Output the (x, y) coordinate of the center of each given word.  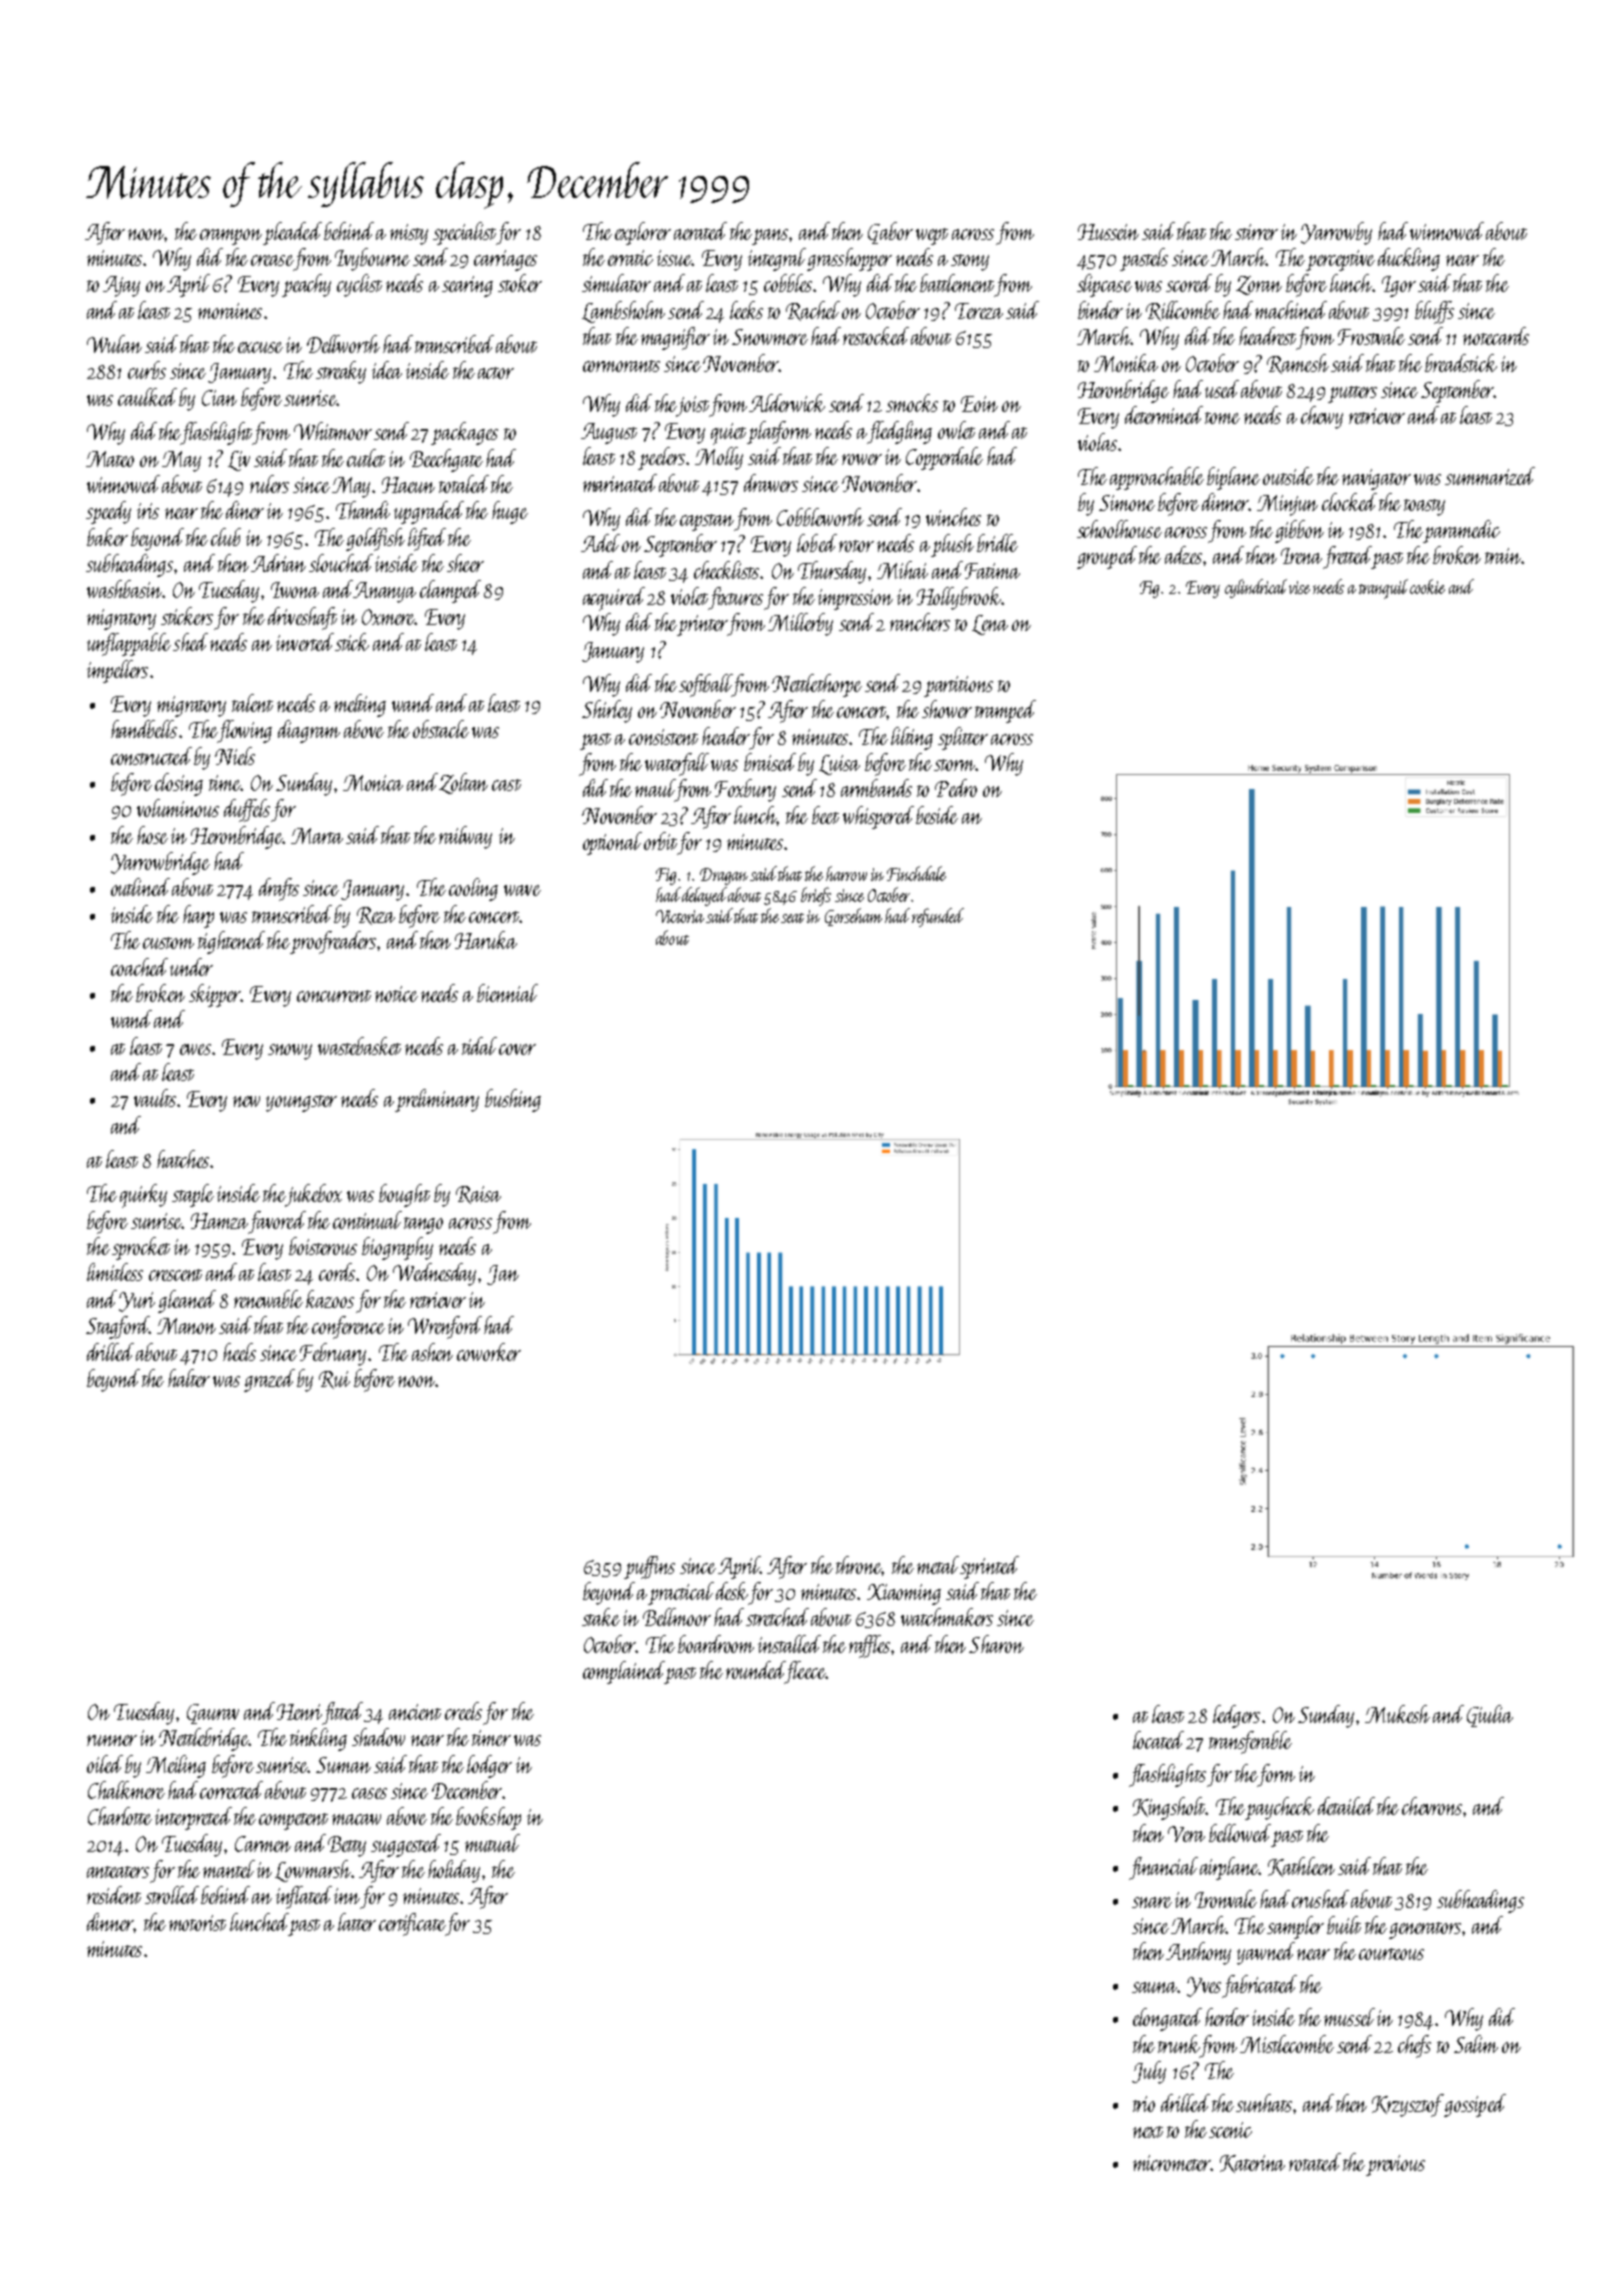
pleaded (293, 233)
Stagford (118, 1327)
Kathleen (1301, 1867)
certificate (412, 1924)
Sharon (996, 1644)
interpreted (193, 1818)
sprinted (989, 1567)
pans (770, 237)
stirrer (1256, 232)
